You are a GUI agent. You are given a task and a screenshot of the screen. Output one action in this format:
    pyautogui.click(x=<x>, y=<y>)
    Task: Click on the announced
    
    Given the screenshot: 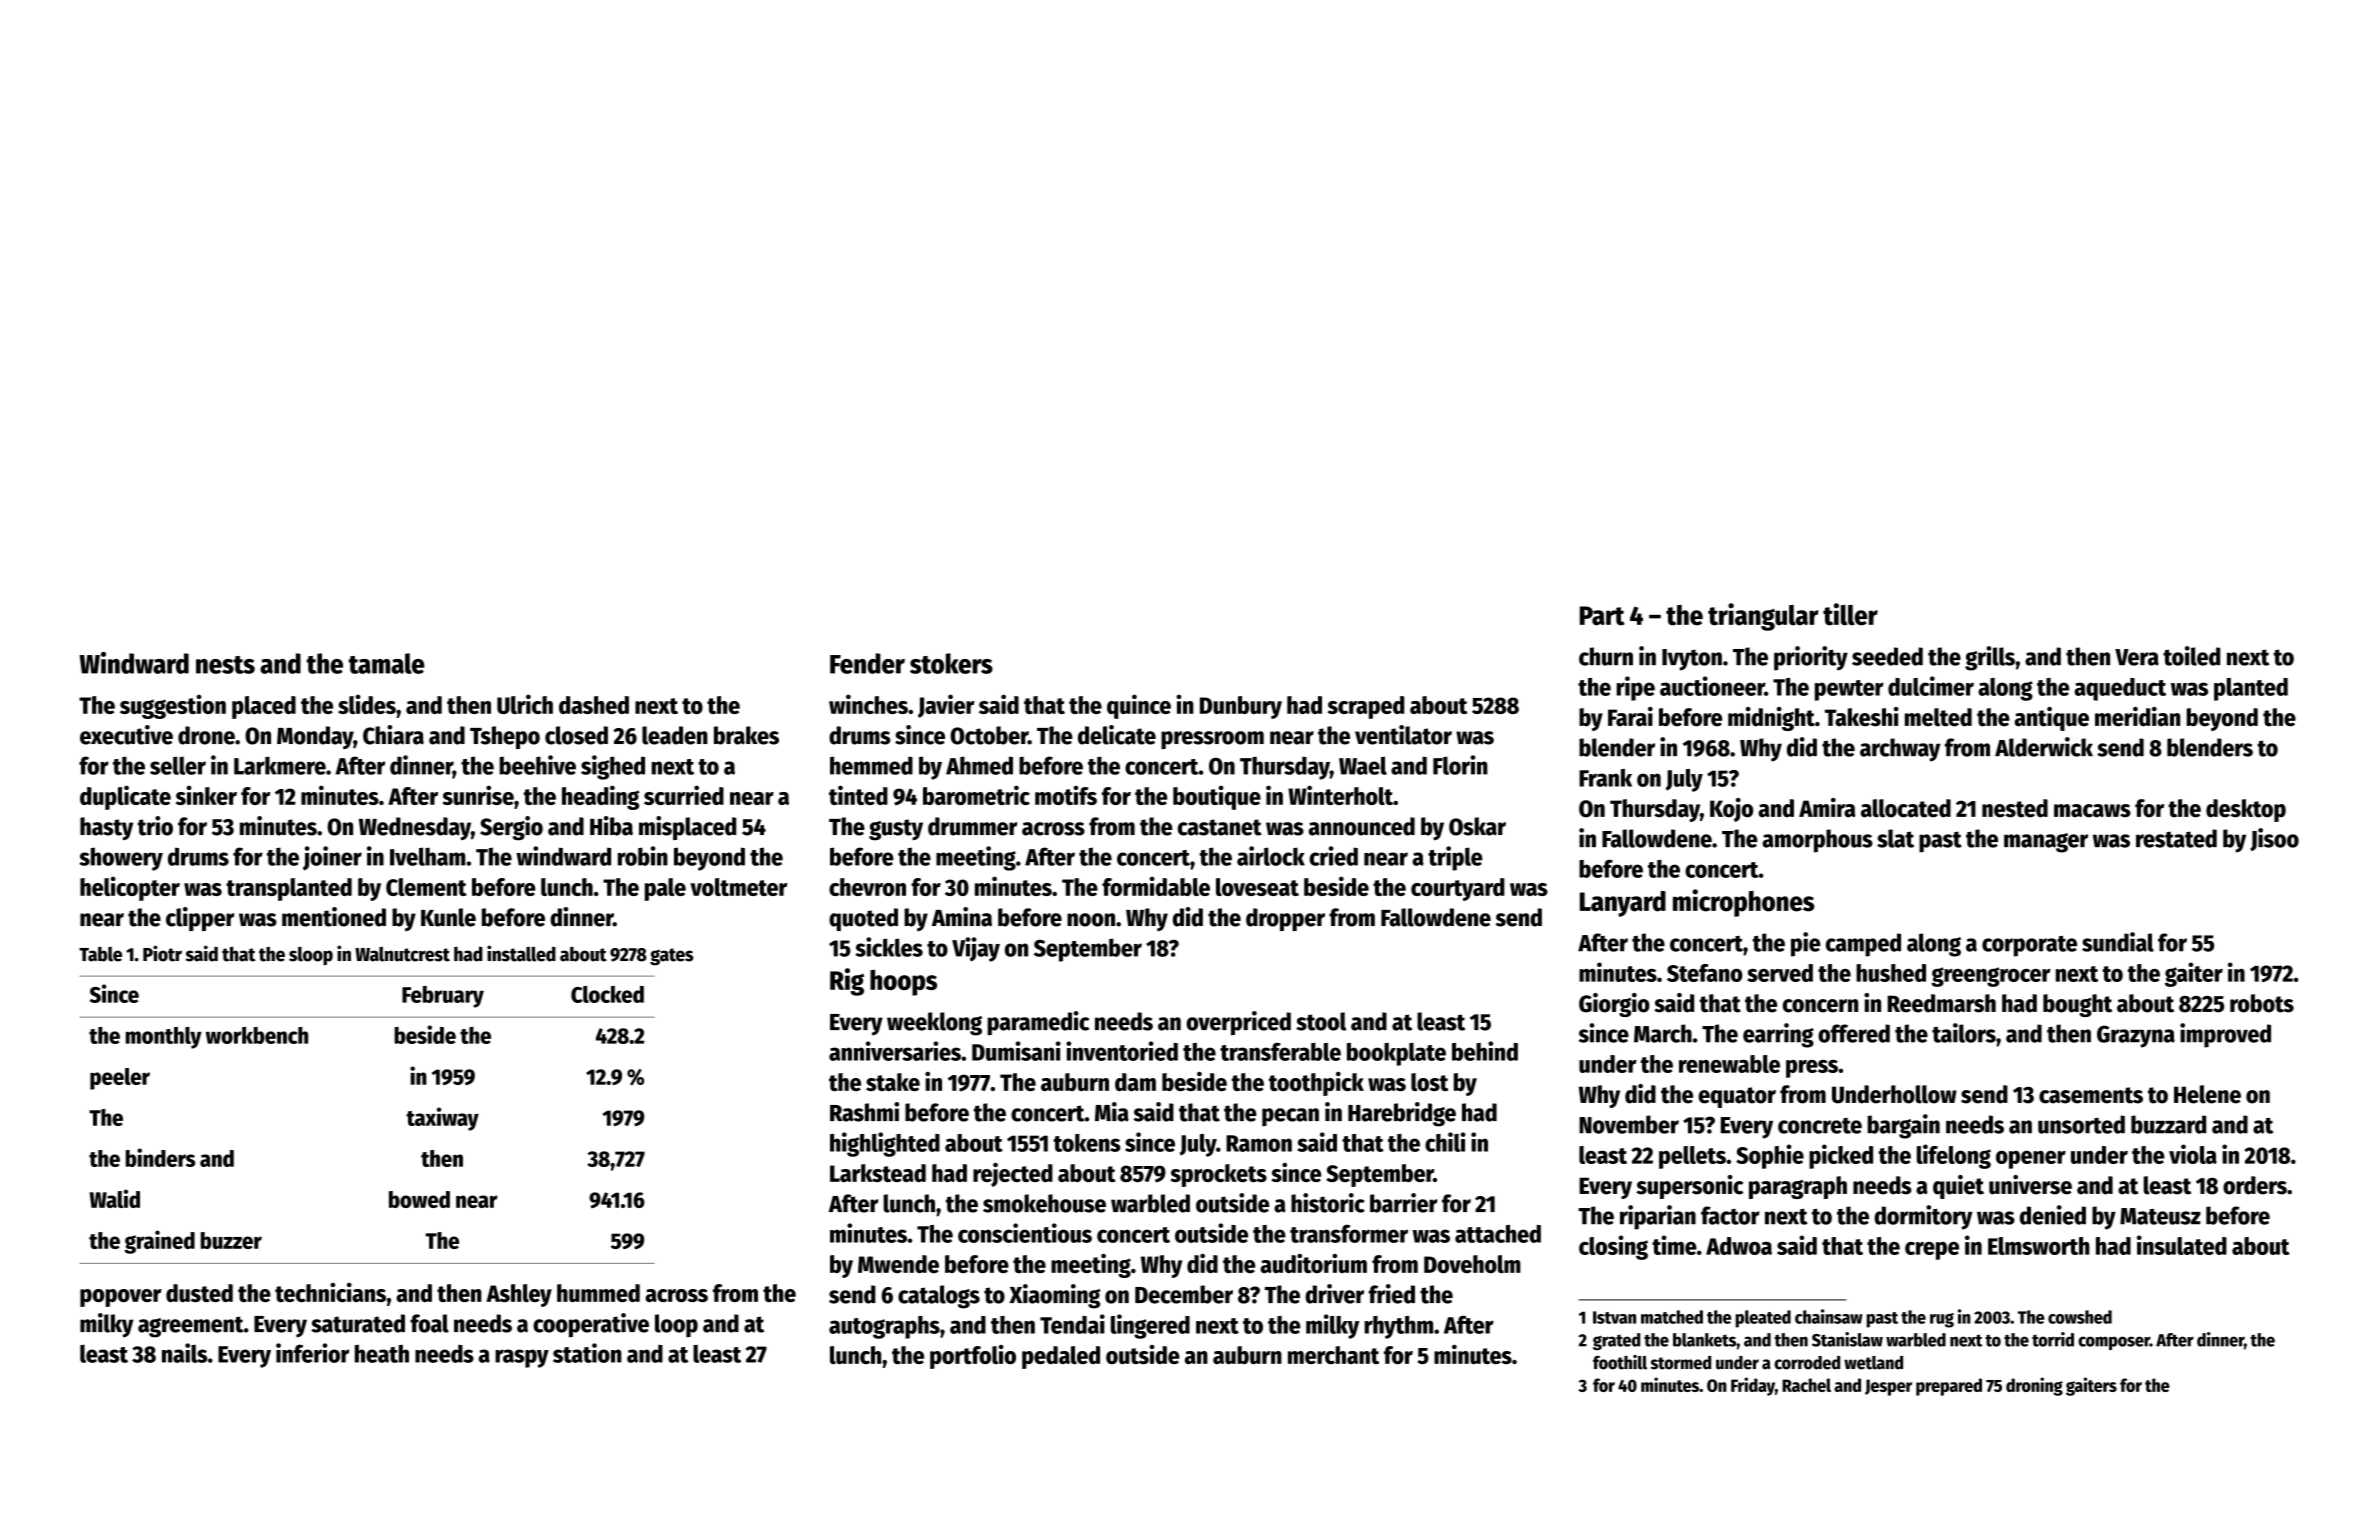 What is the action you would take?
    pyautogui.click(x=1362, y=826)
